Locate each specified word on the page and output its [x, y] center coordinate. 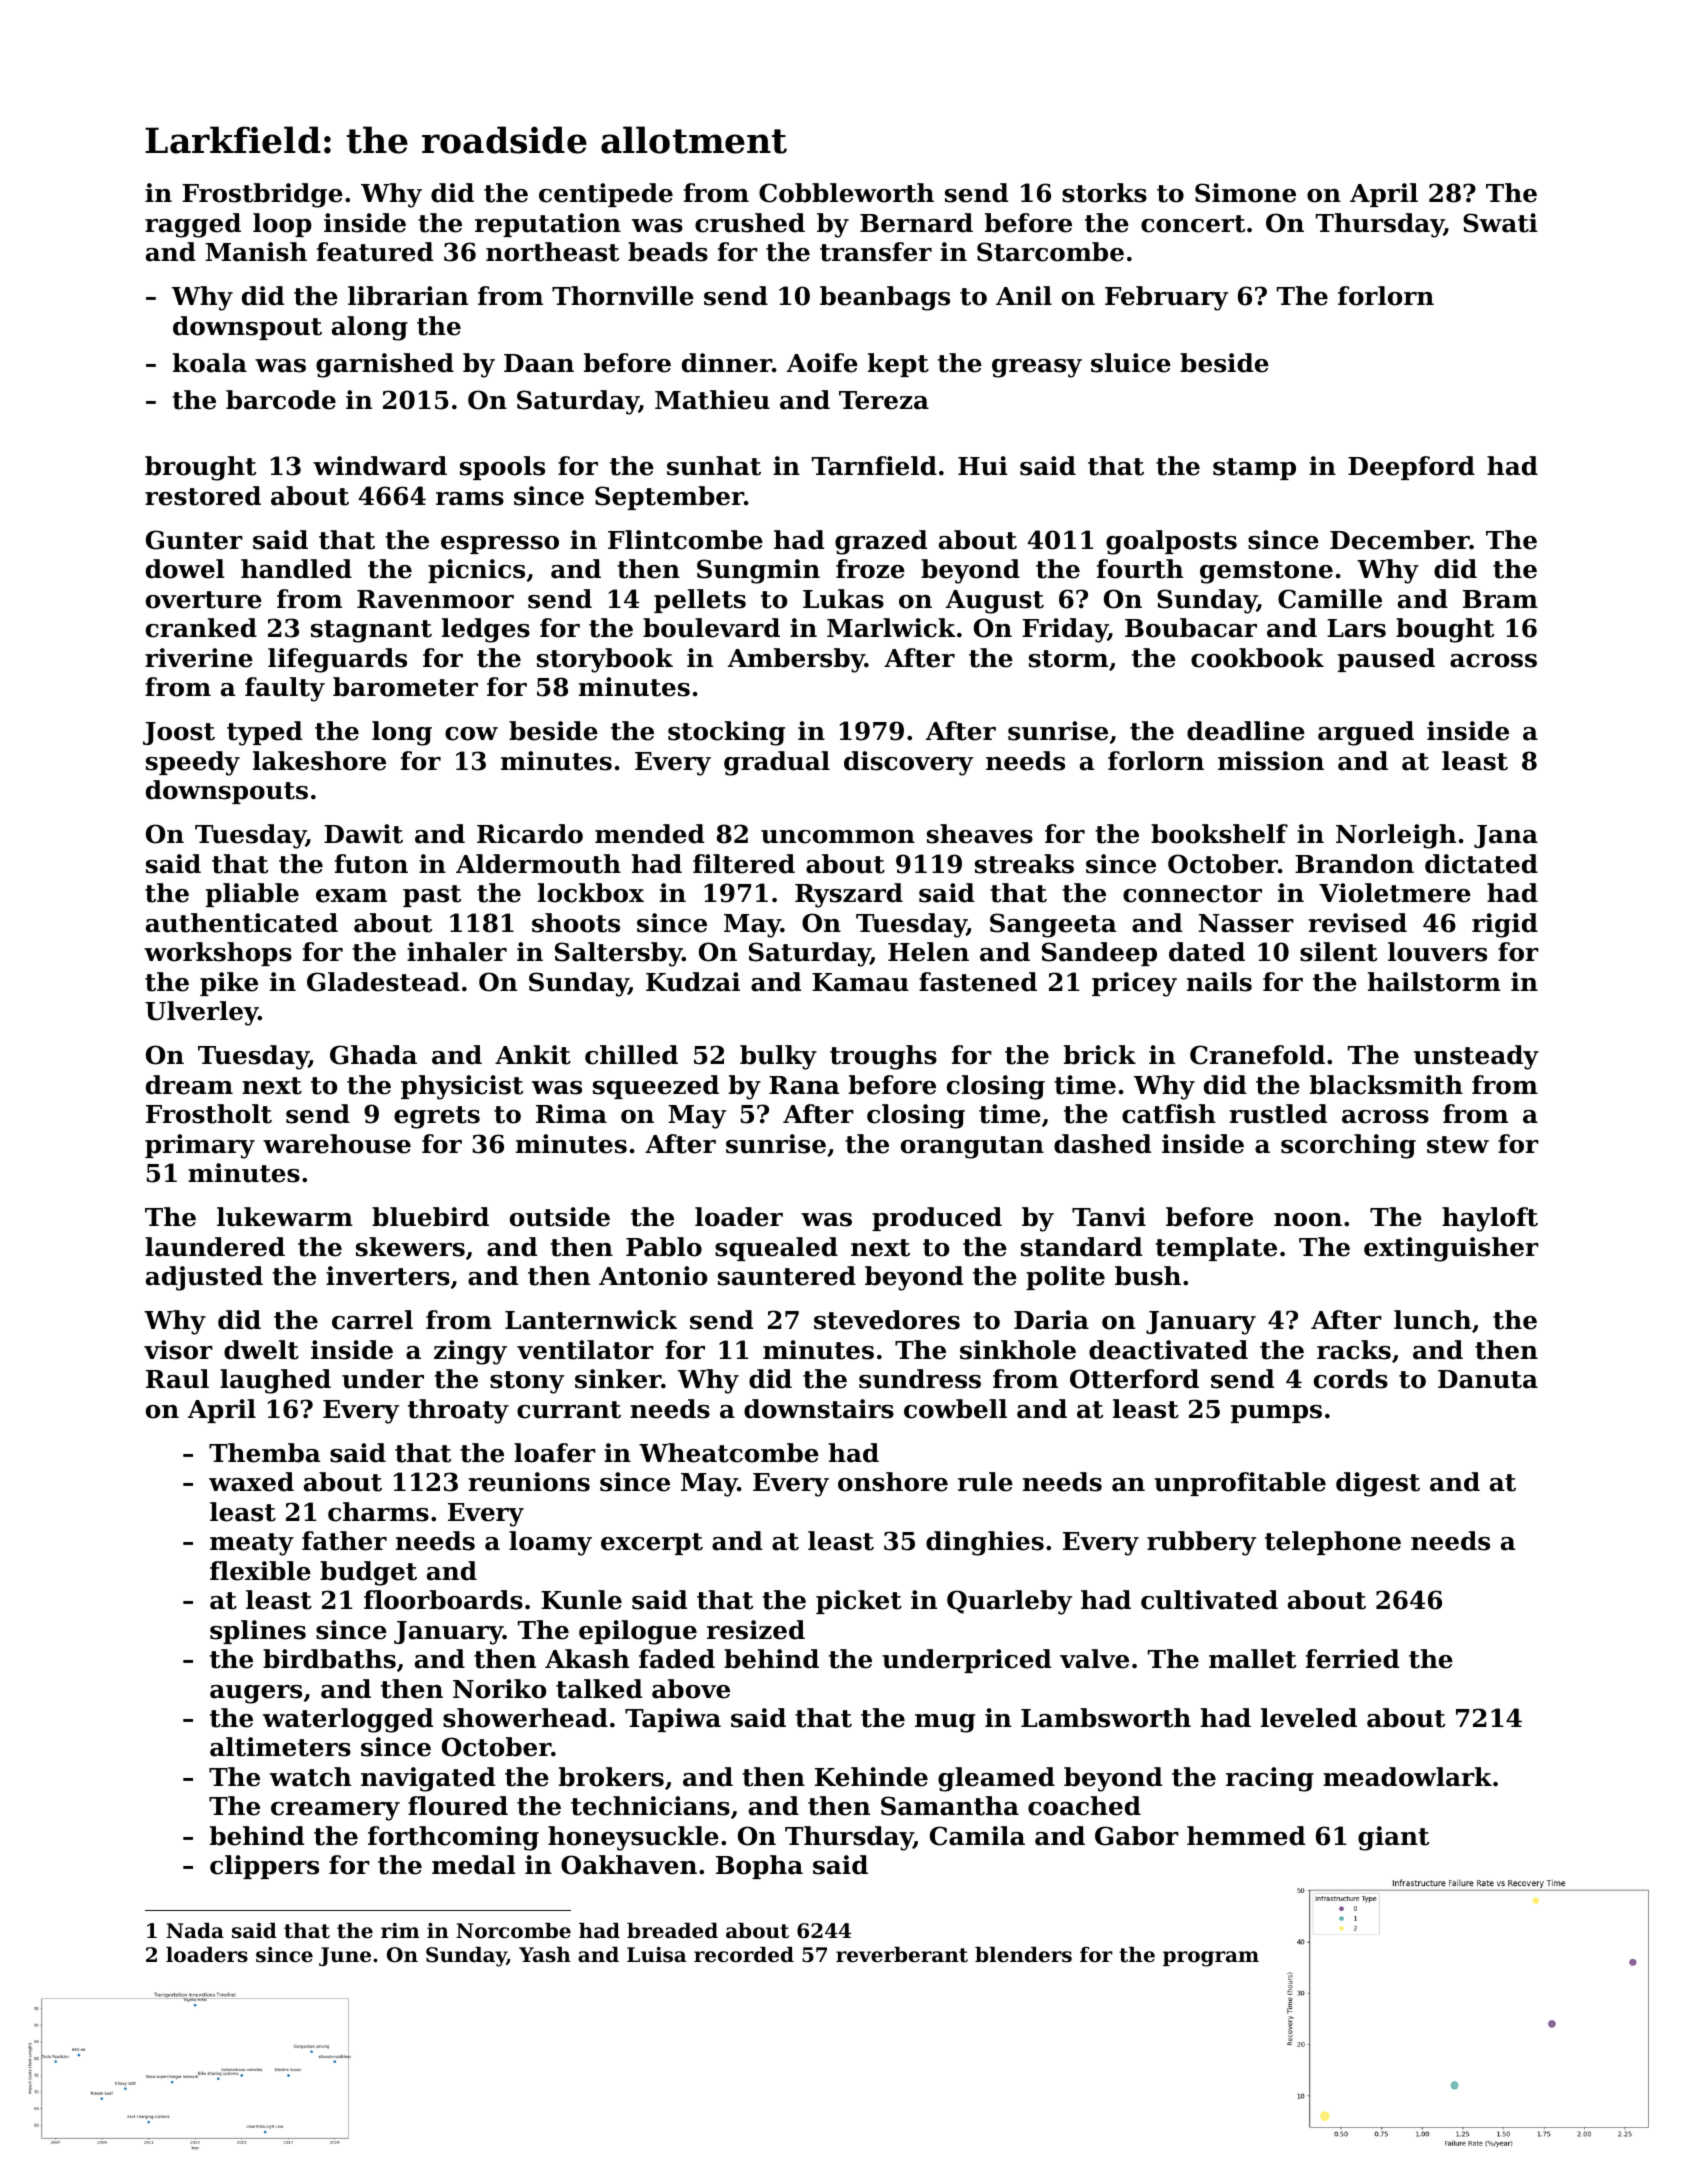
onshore [893, 1482]
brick [1100, 1055]
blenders [1023, 1955]
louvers [1437, 952]
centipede [606, 195]
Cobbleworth [846, 193]
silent [1338, 952]
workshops [218, 954]
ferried [1352, 1659]
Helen [928, 952]
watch [310, 1777]
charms [378, 1512]
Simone [1245, 193]
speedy [193, 763]
